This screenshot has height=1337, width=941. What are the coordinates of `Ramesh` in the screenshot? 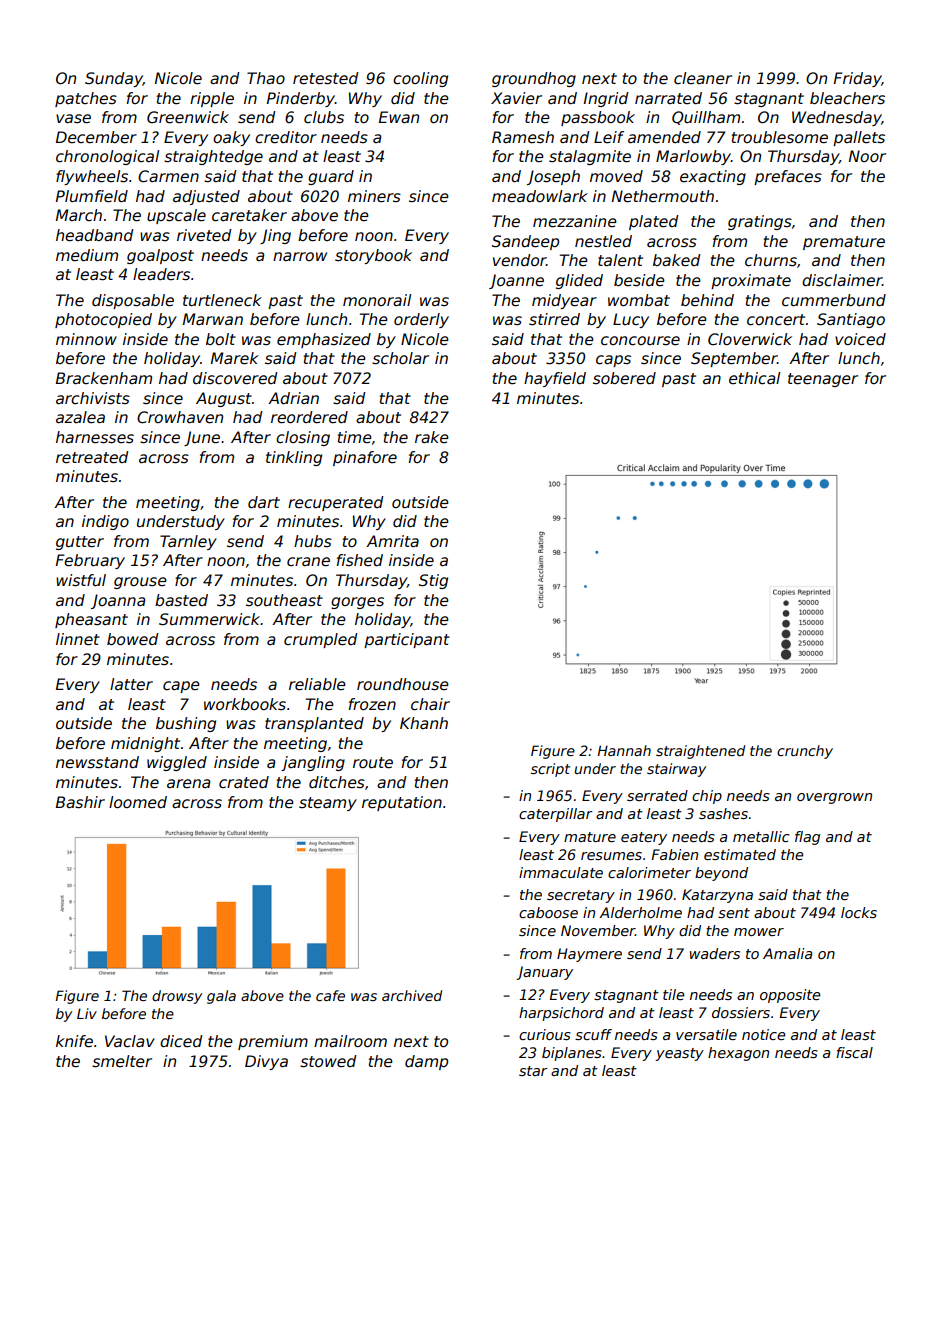 It's located at (523, 137).
